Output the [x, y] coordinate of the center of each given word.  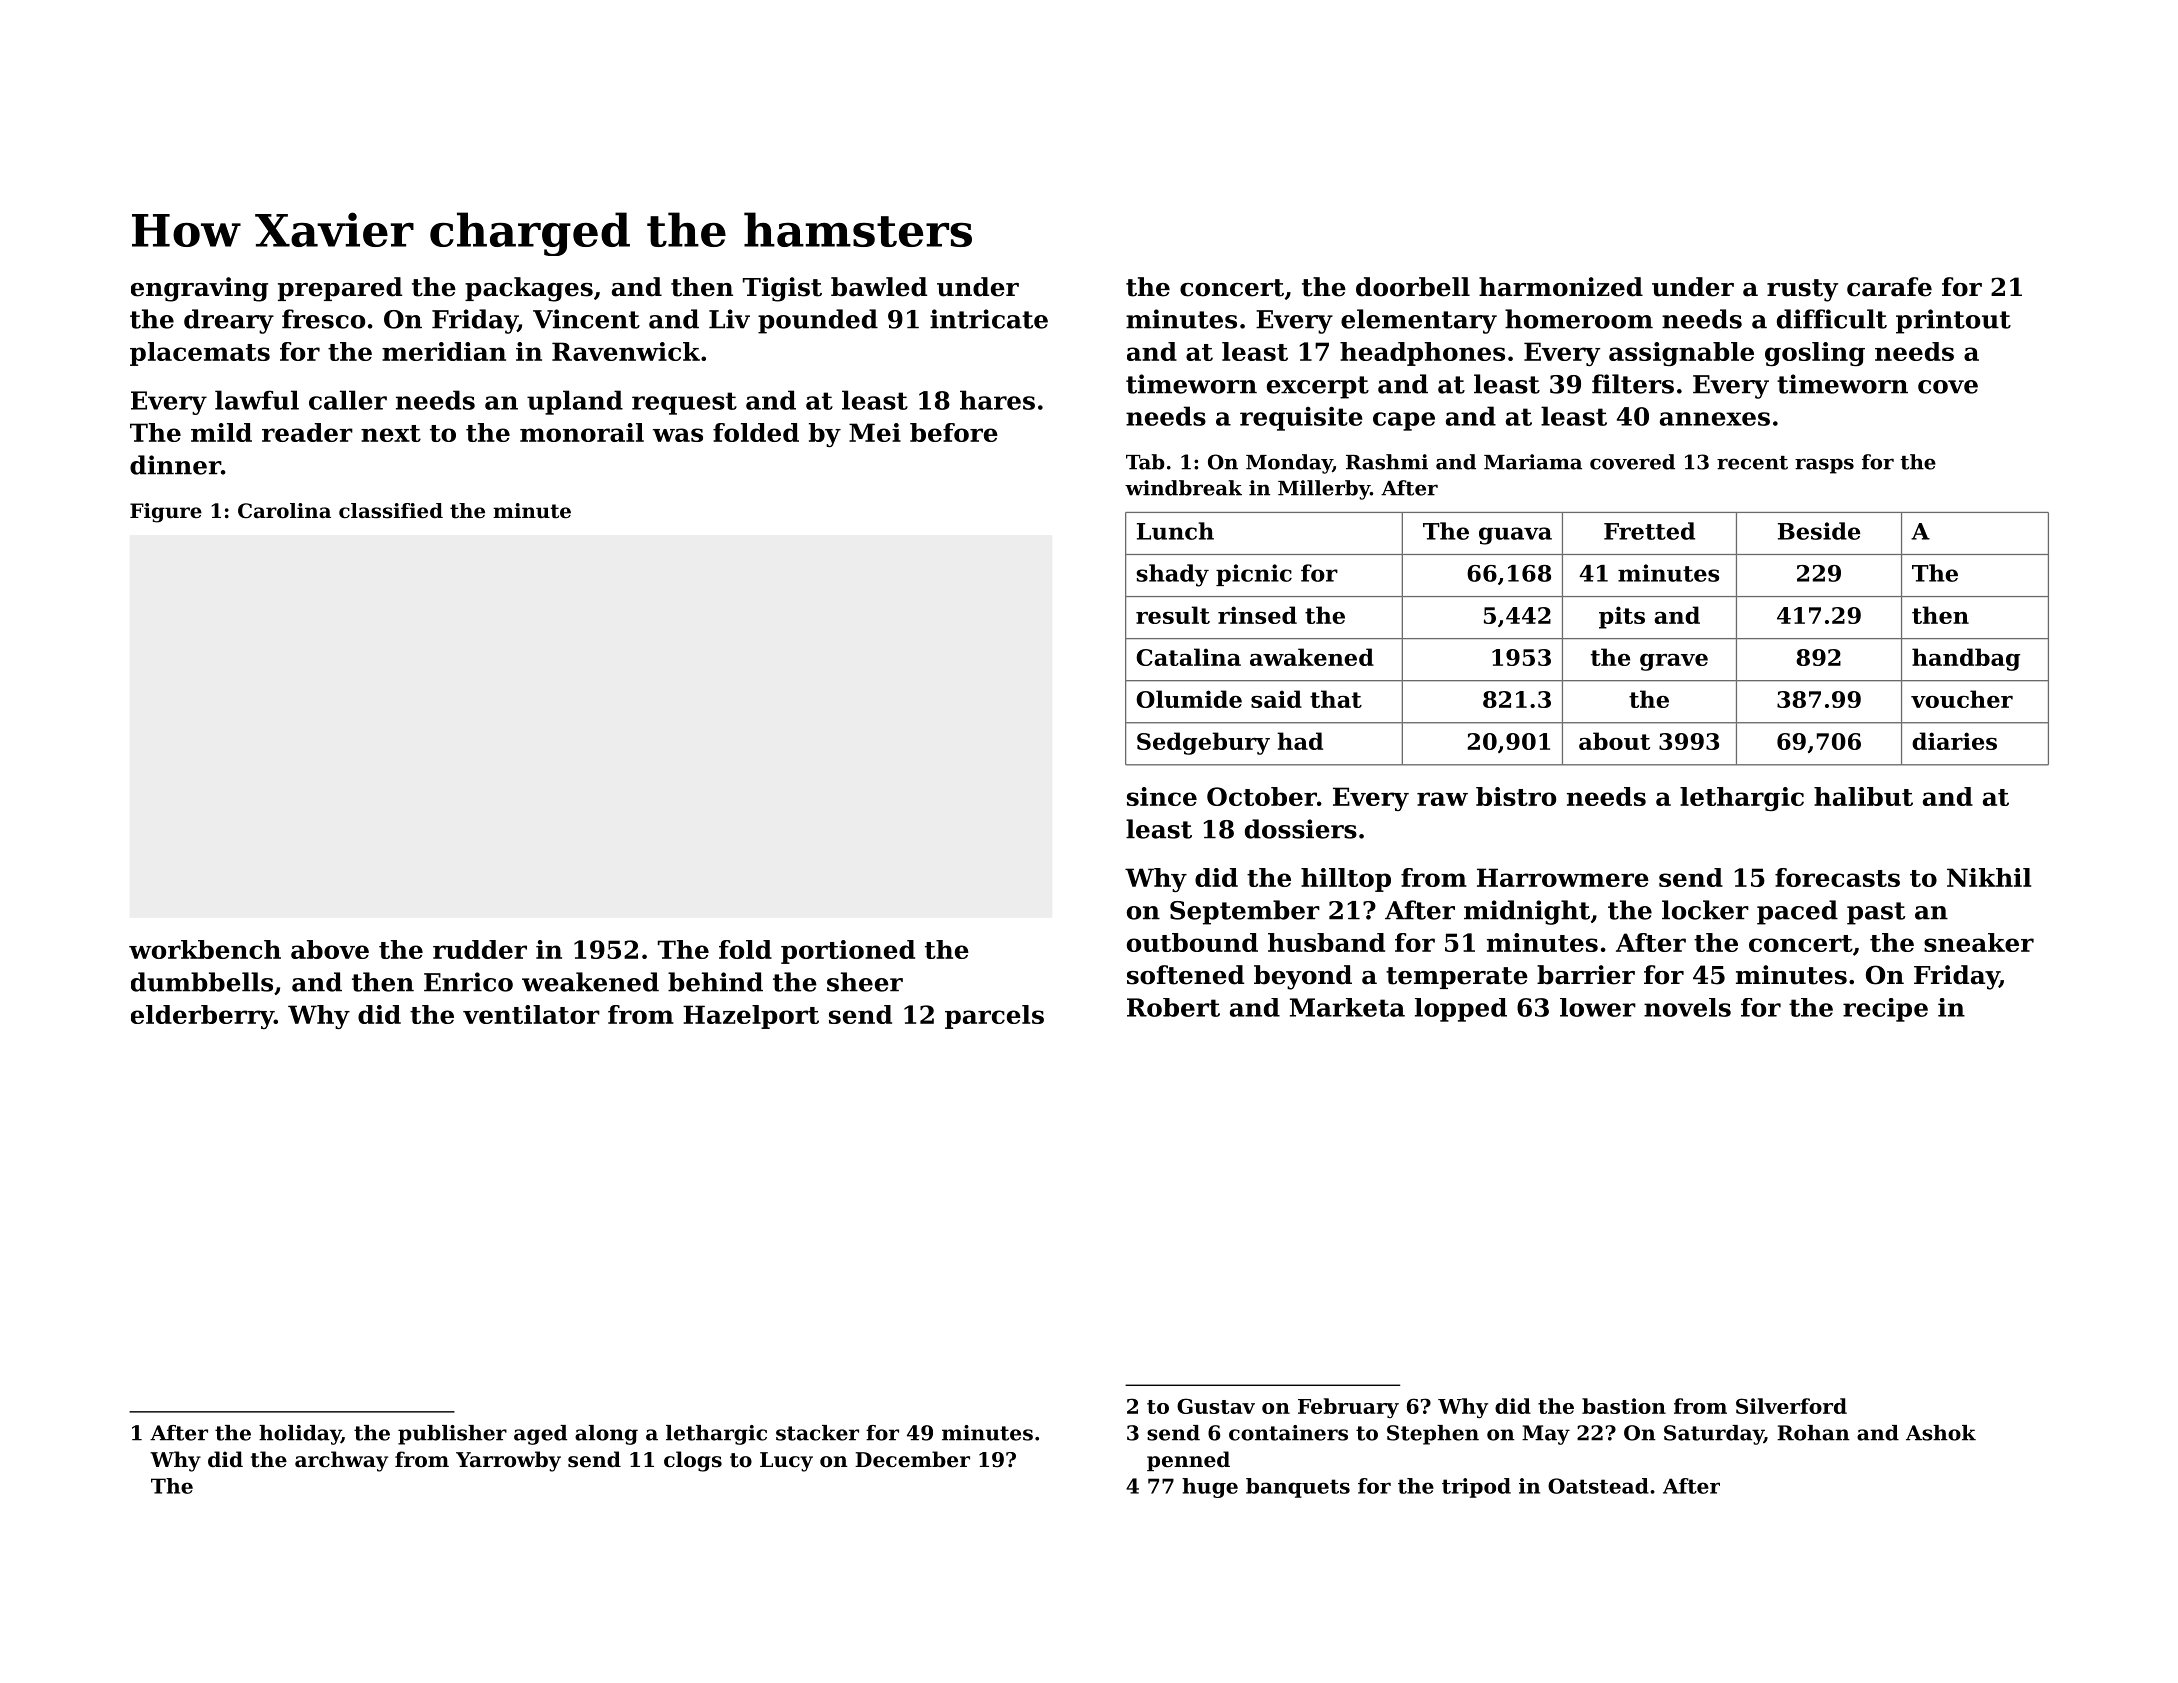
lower [1598, 1007]
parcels [994, 1017]
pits [1622, 617]
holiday [300, 1435]
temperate [1457, 978]
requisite [1301, 419]
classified [391, 511]
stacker [817, 1433]
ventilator [531, 1014]
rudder [480, 949]
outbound [1192, 942]
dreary [229, 321]
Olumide [1189, 699]
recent [1752, 463]
